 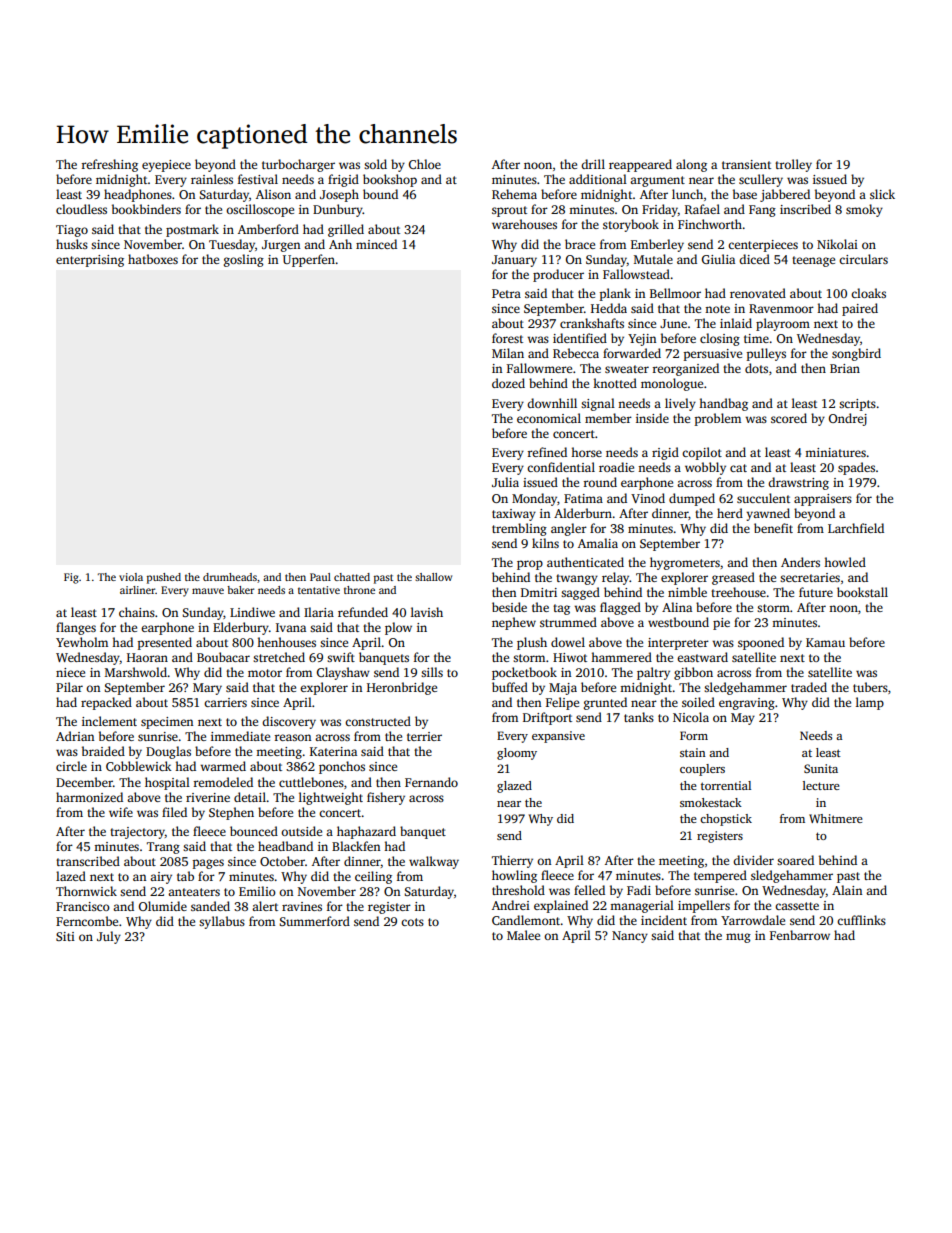 I want to click on minced, so click(x=376, y=244).
